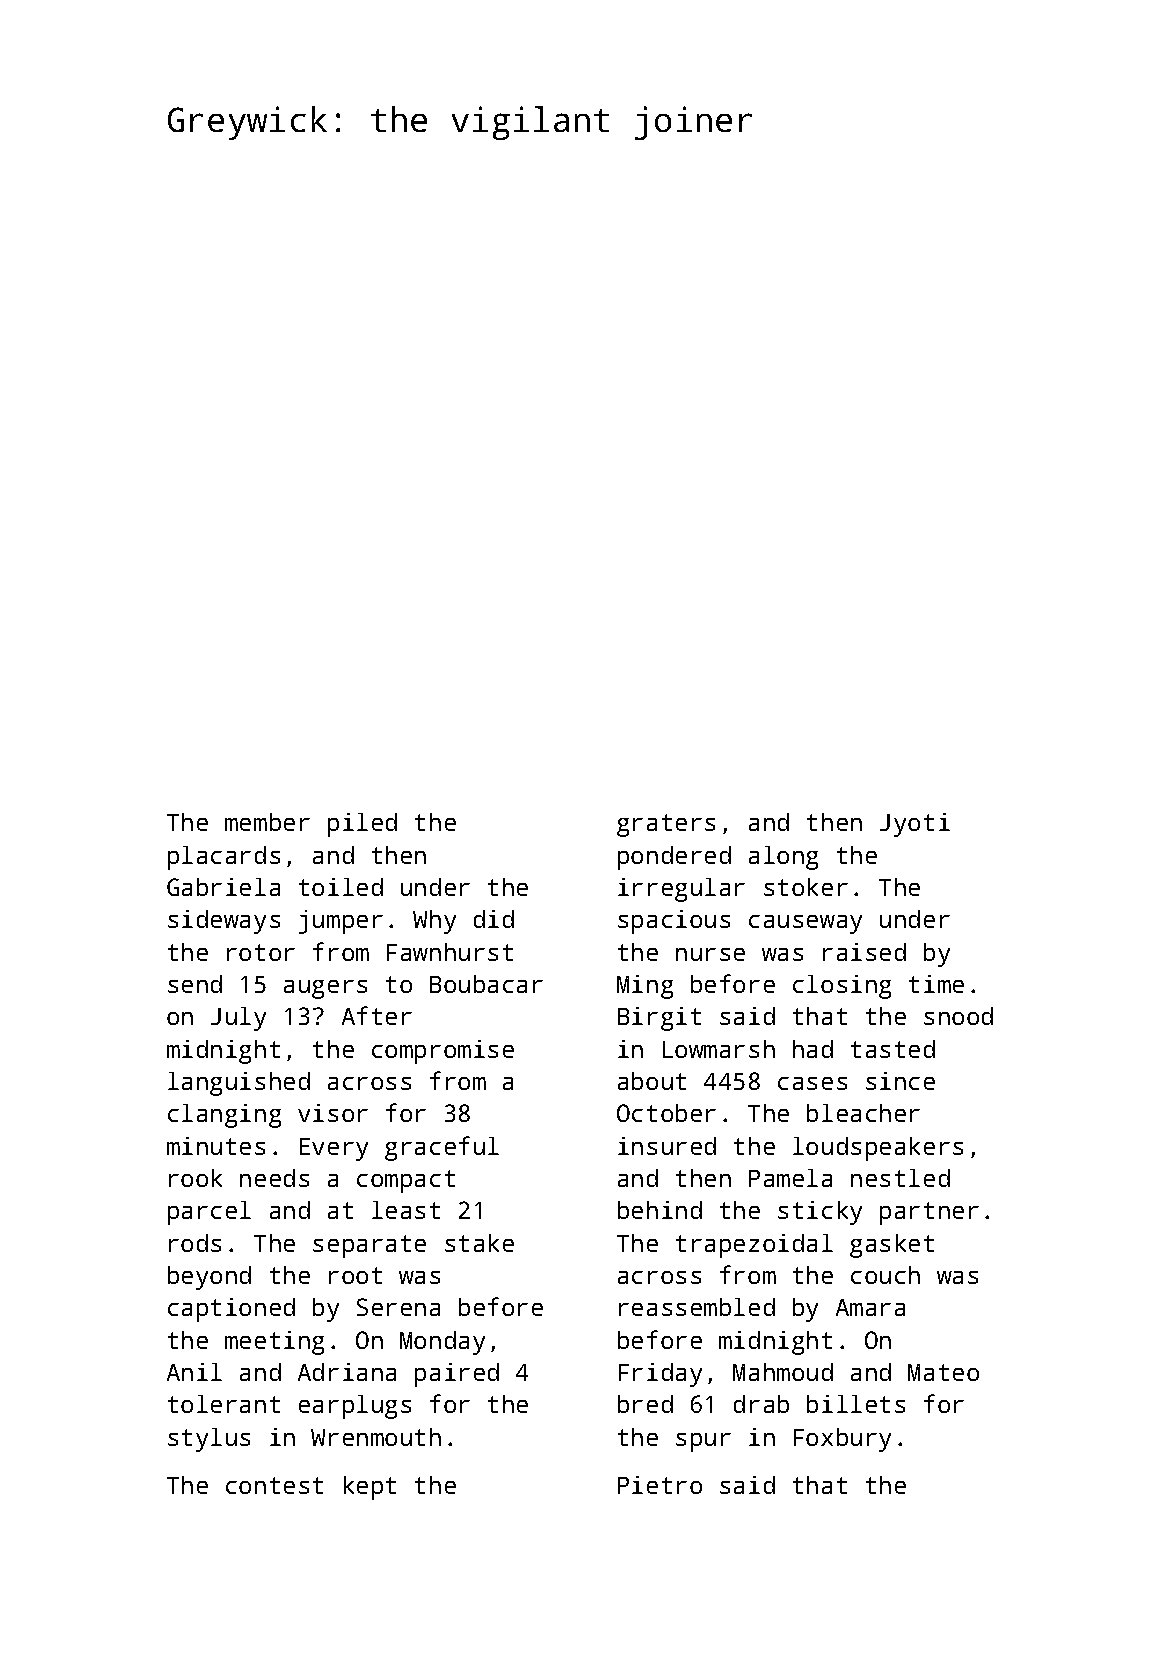 This document has height=1654, width=1165. I want to click on Jyoti, so click(915, 825).
